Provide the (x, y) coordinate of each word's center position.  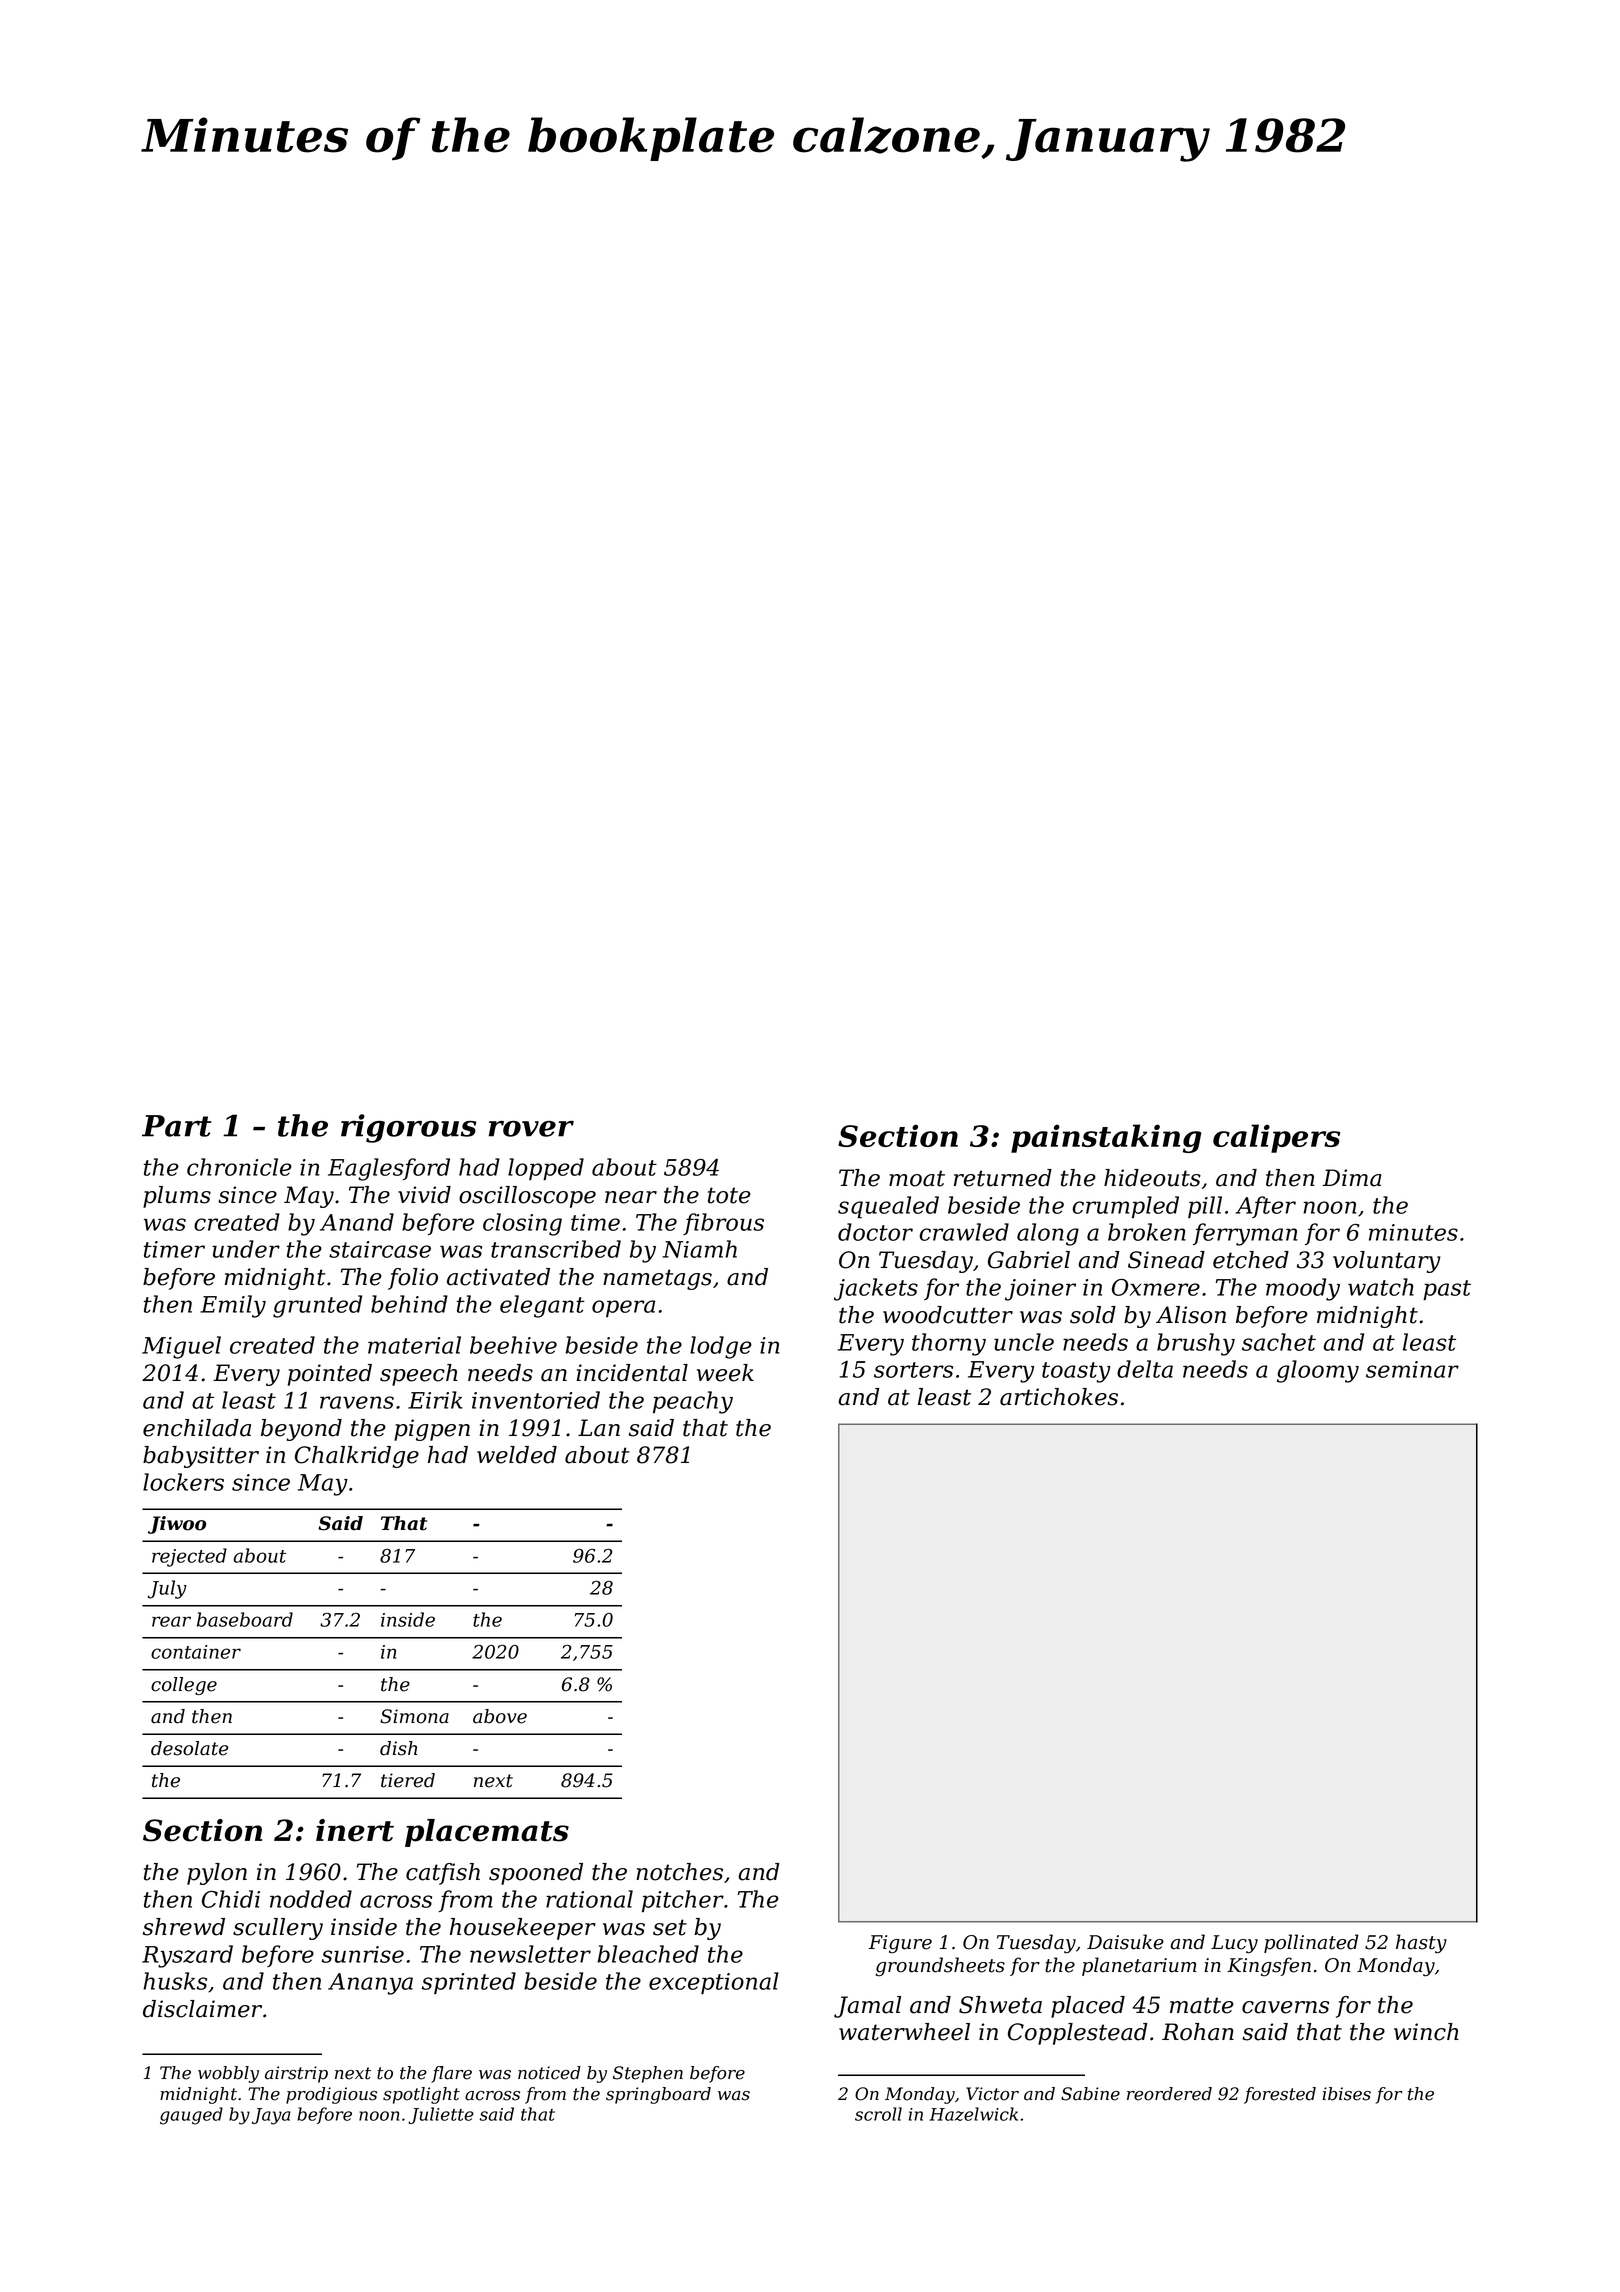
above (500, 1716)
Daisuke (1125, 1942)
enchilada (197, 1428)
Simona (414, 1716)
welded (517, 1455)
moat (917, 1178)
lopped (546, 1169)
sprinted (469, 1983)
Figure (900, 1944)
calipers (1276, 1138)
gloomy (1318, 1371)
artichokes (1059, 1397)
